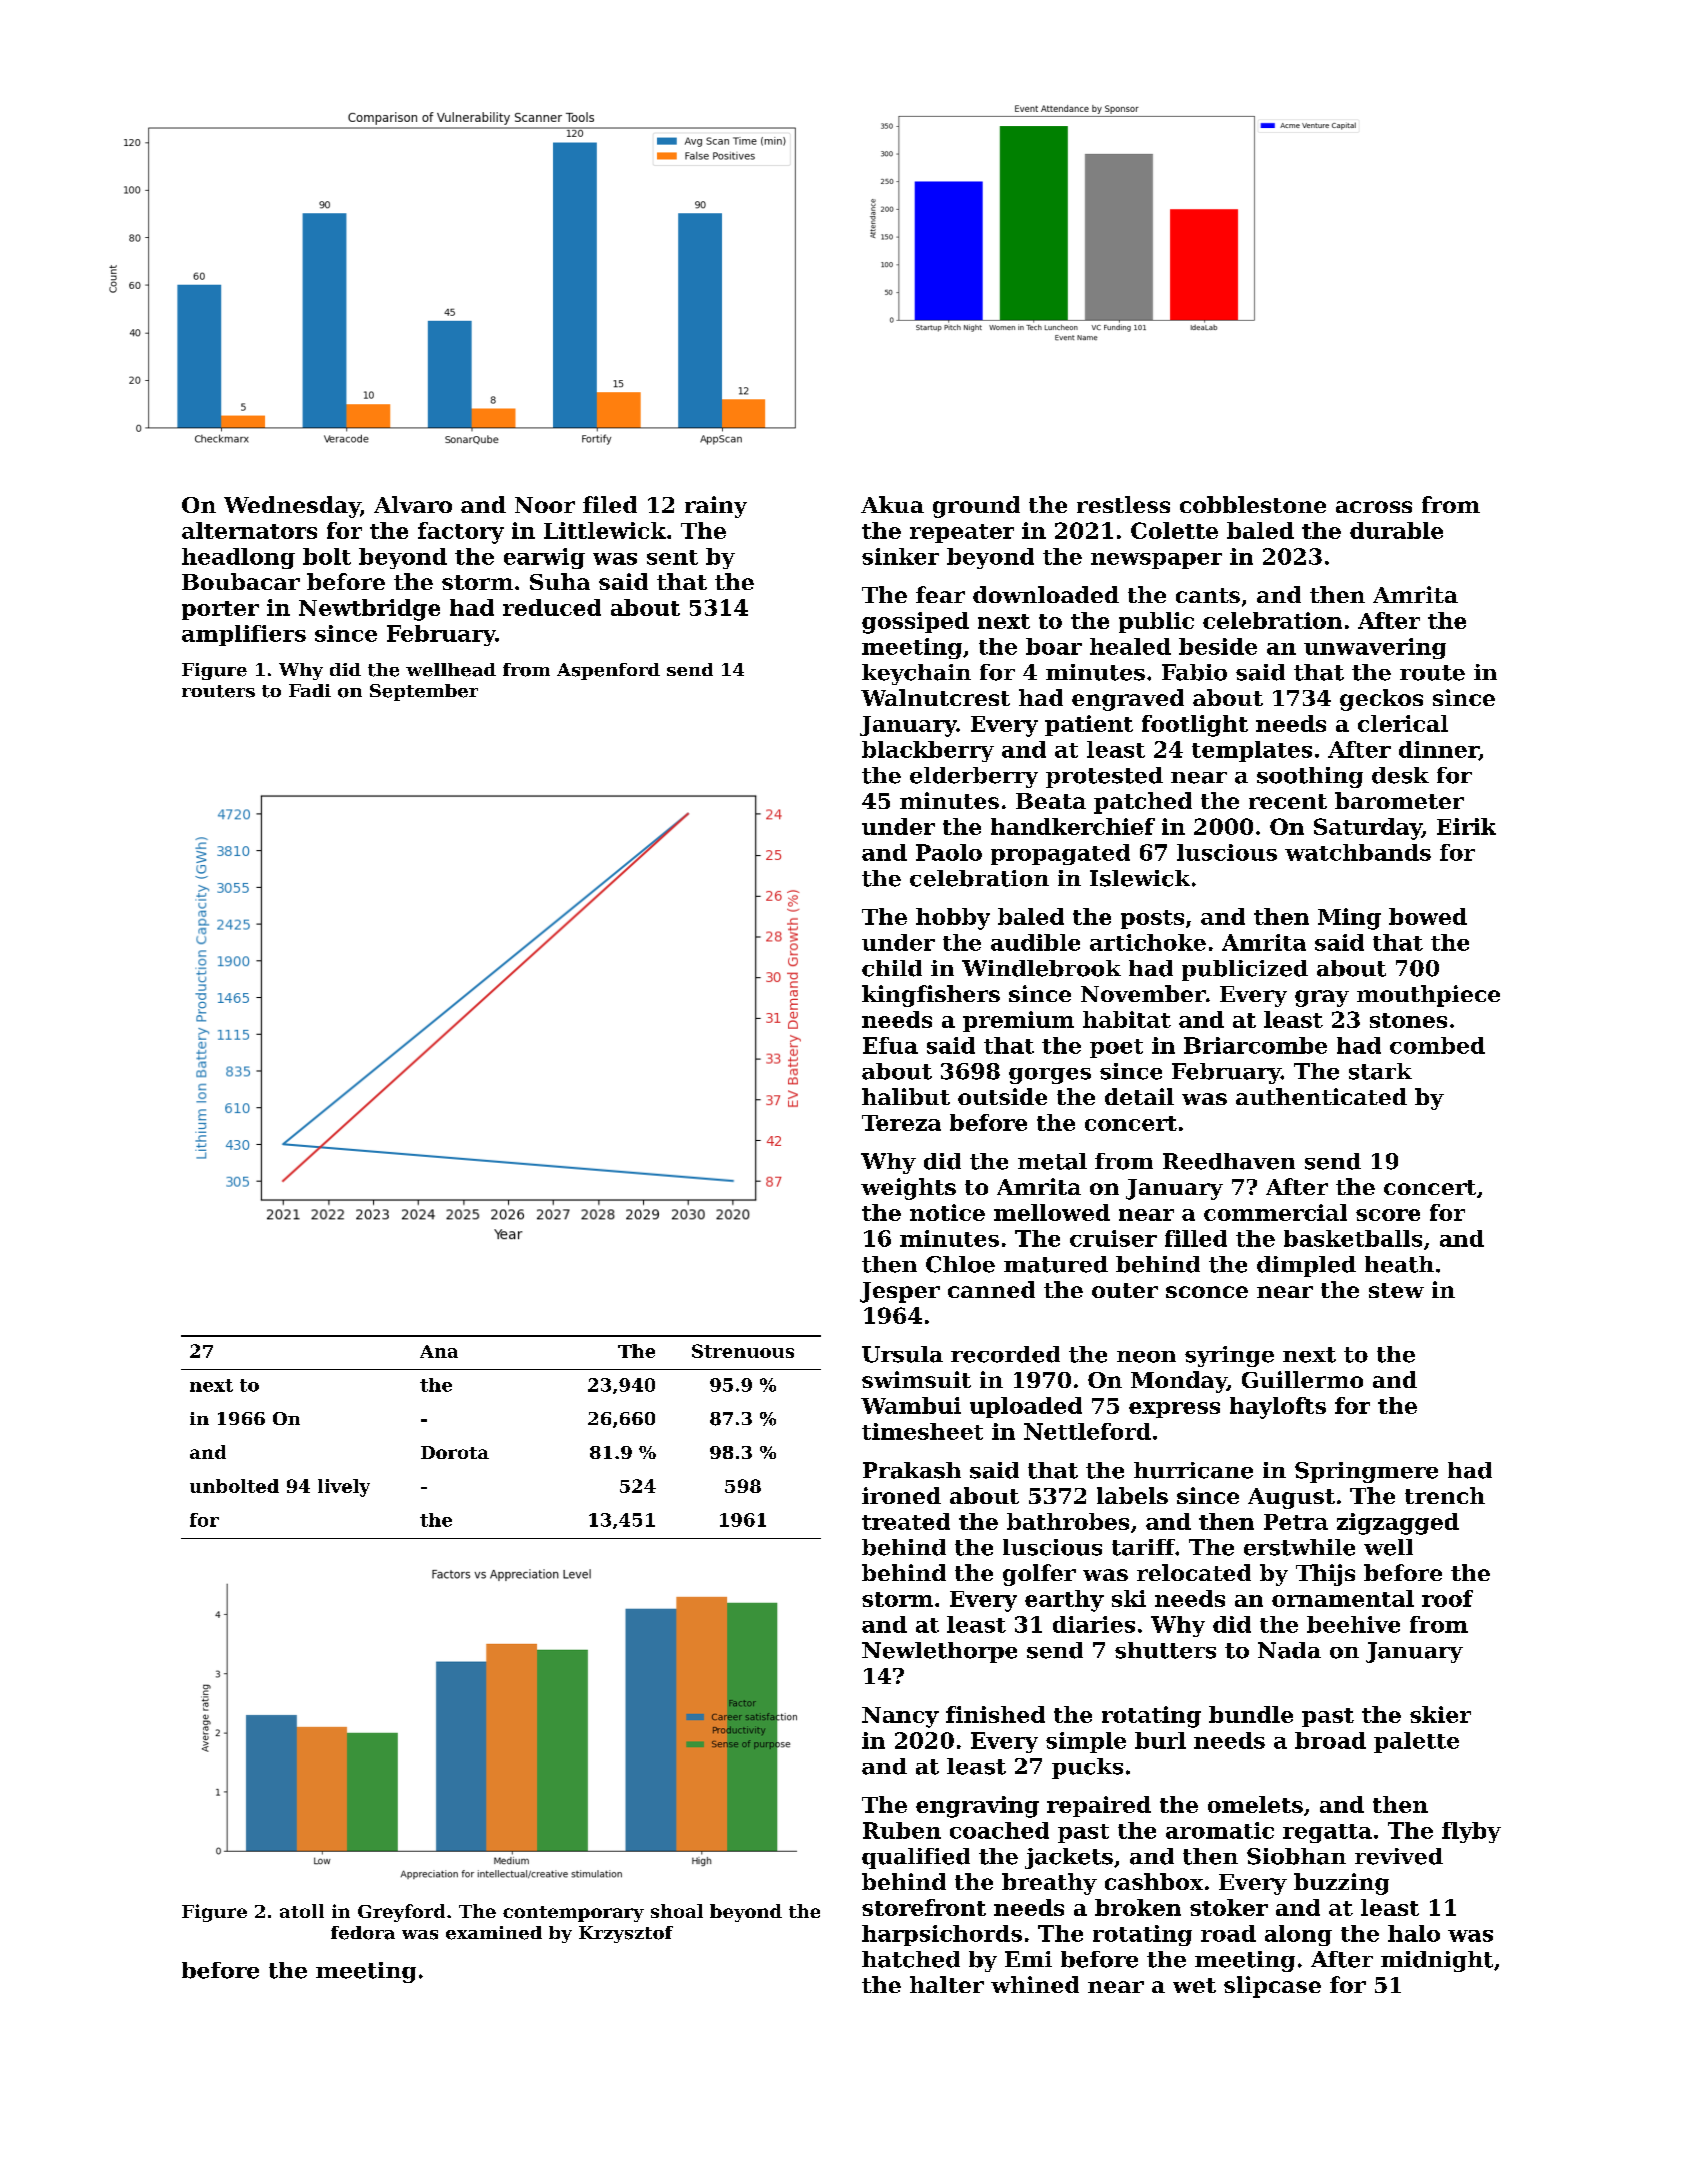 This document has width=1683, height=2178. Describe the element at coordinates (1428, 996) in the document. I see `mouthpiece` at that location.
